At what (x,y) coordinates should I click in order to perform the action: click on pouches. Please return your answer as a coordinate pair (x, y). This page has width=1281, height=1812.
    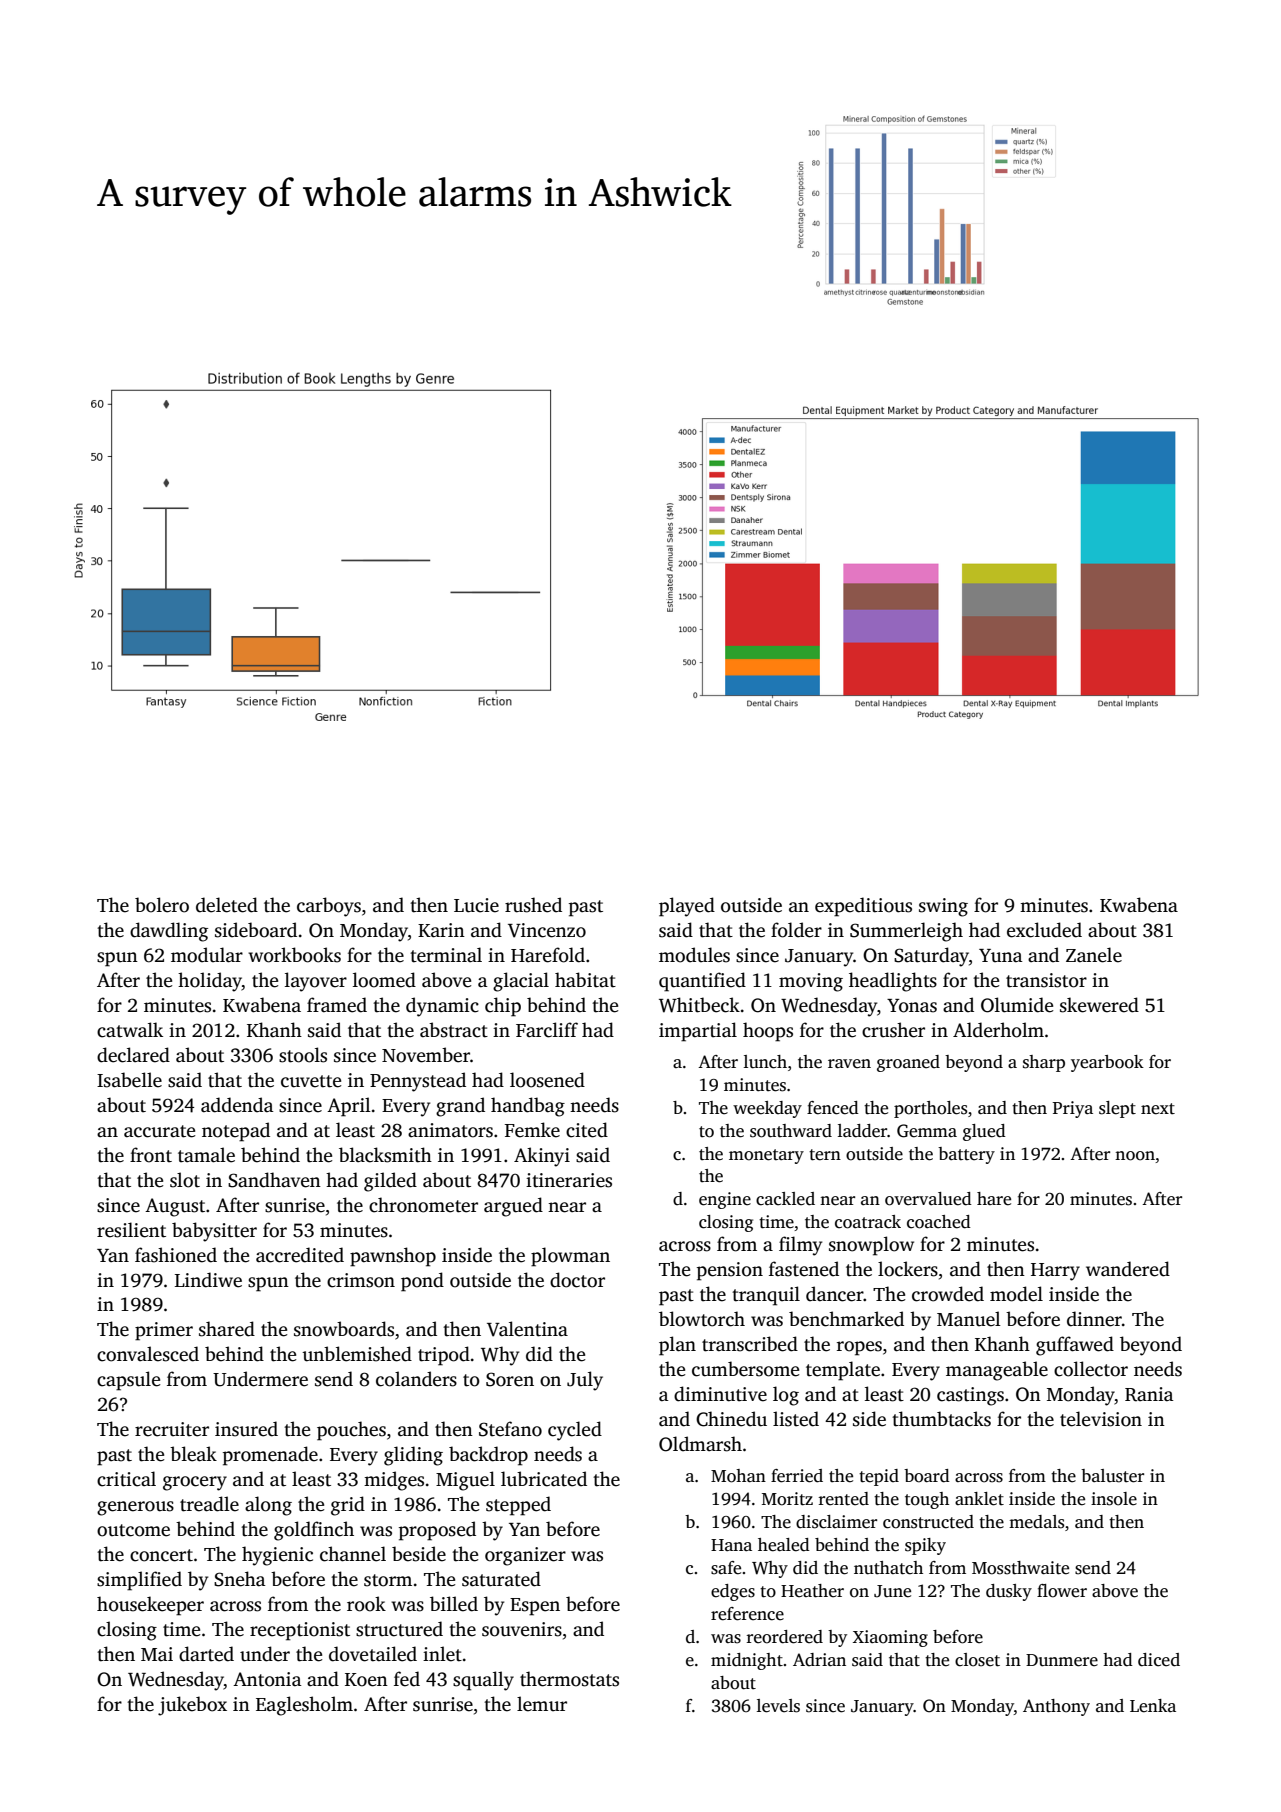
    Looking at the image, I should click on (351, 1431).
